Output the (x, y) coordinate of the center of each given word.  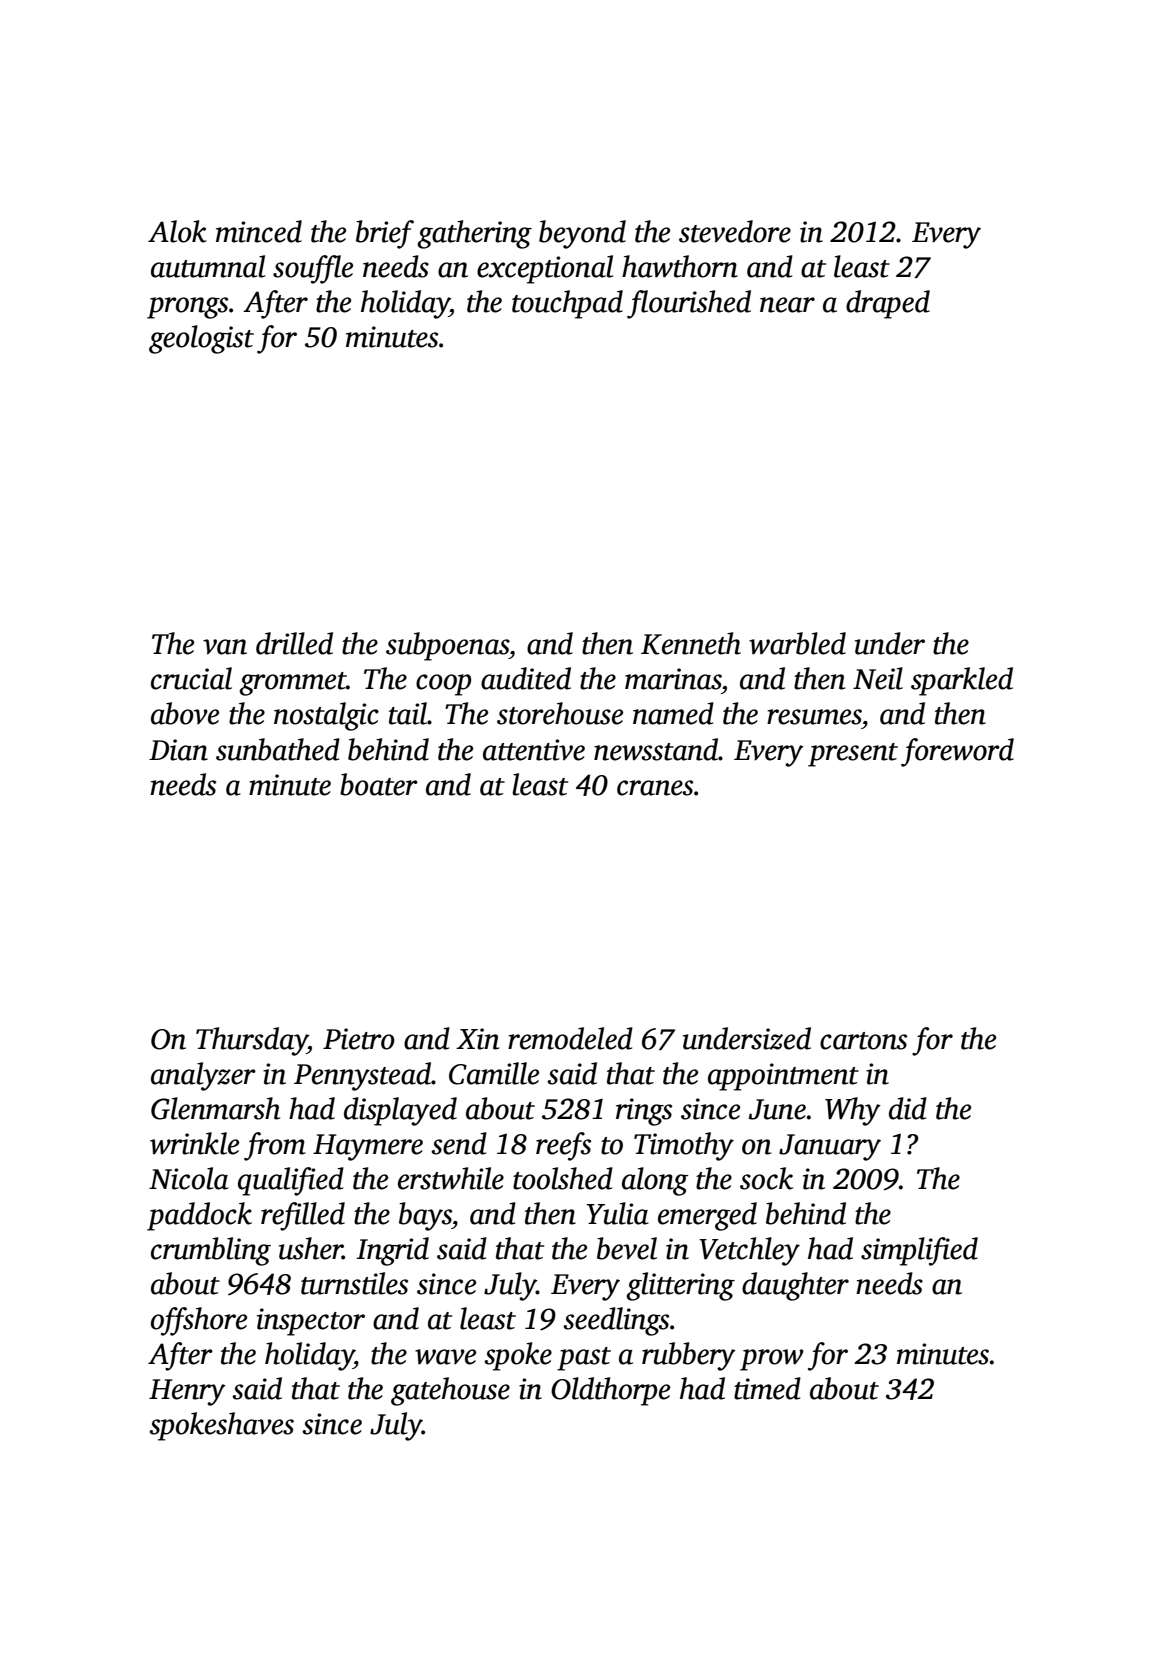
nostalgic (326, 716)
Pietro (359, 1039)
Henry (187, 1392)
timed (767, 1388)
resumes (814, 717)
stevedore (735, 231)
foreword (957, 752)
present (853, 755)
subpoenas (447, 646)
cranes (655, 788)
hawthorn (680, 266)
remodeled (570, 1038)
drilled (294, 643)
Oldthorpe (610, 1391)
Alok (177, 231)
